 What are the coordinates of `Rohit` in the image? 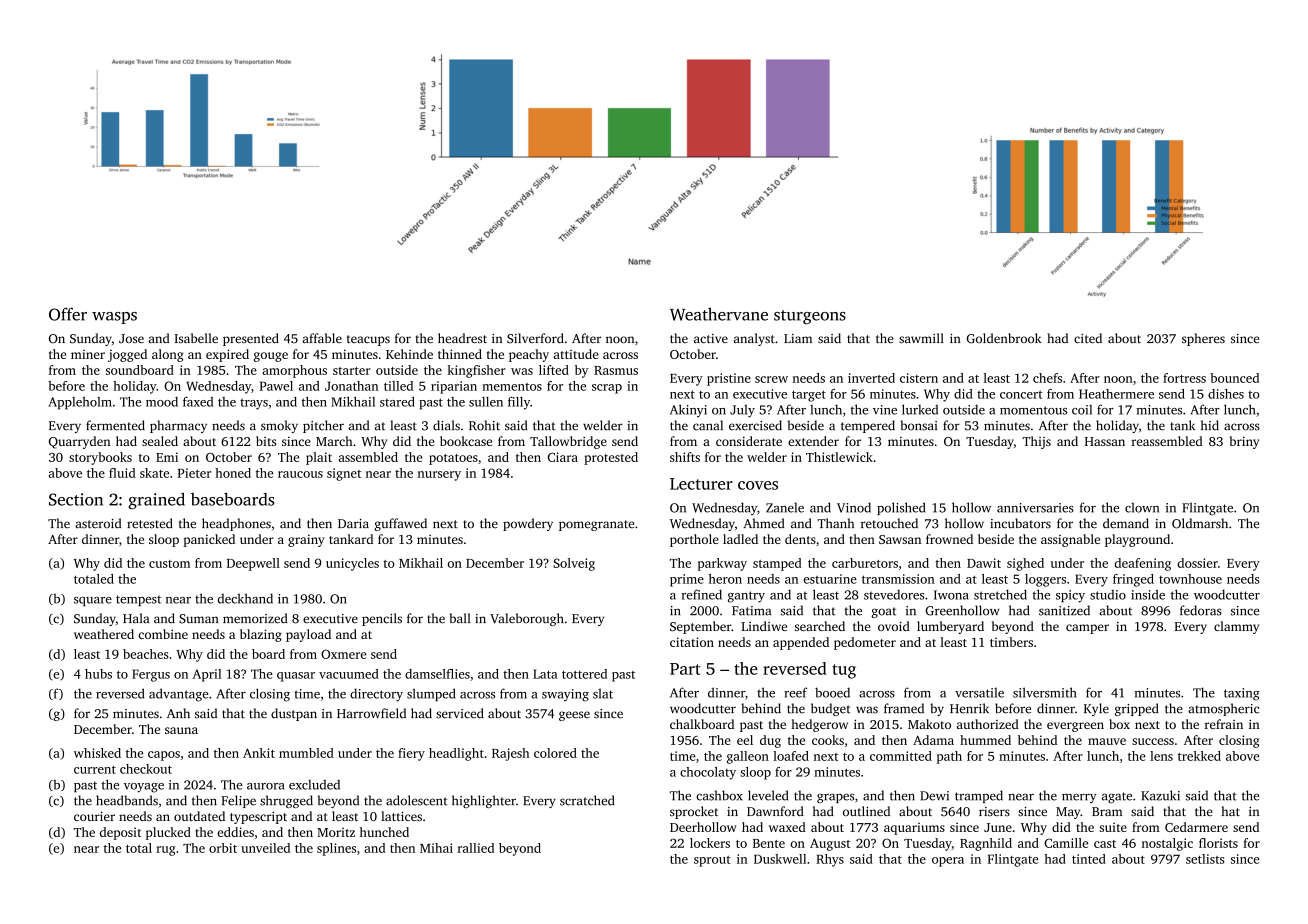 It's located at (484, 425).
